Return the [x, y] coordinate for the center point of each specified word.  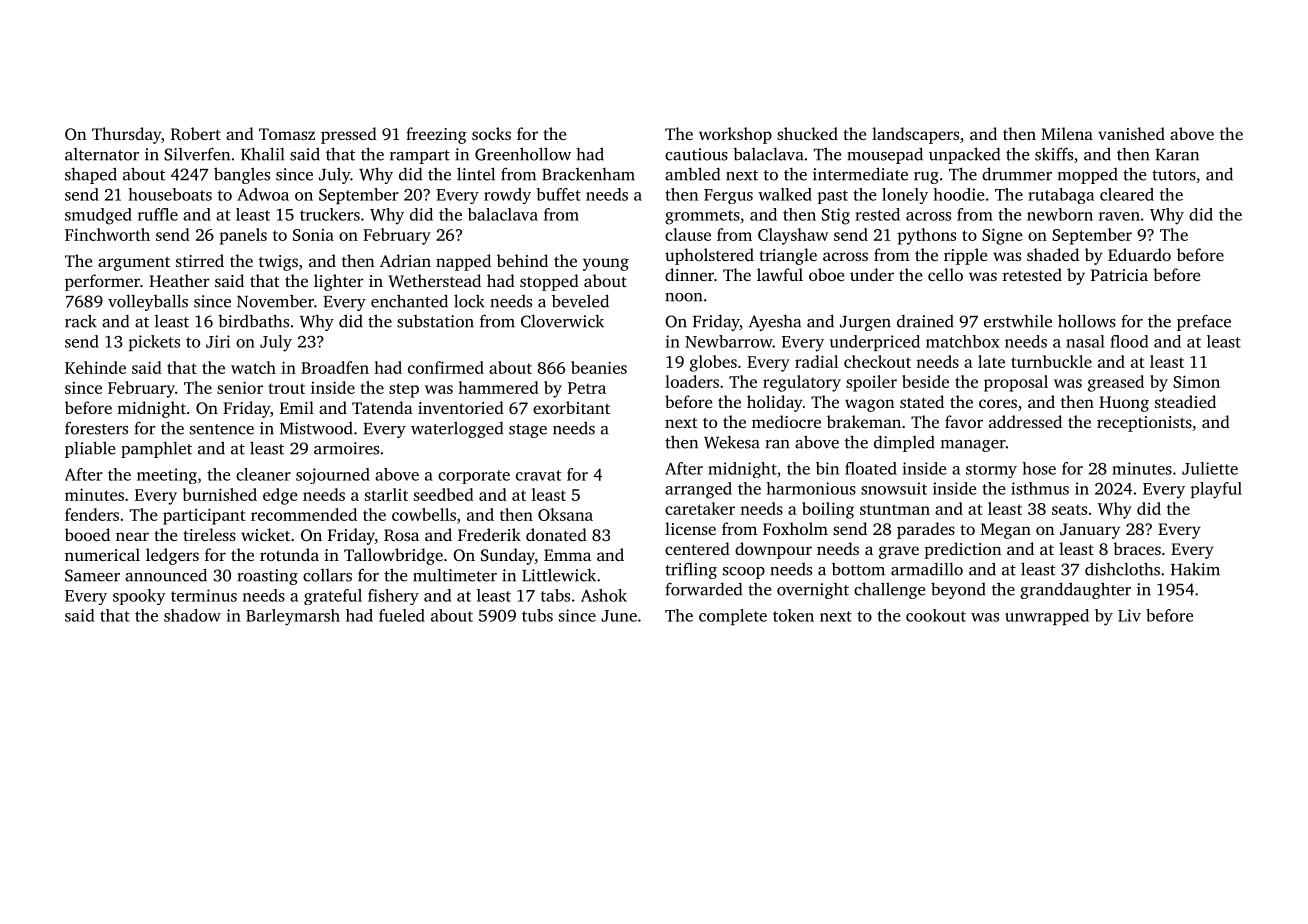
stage [528, 431]
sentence [222, 429]
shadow [192, 615]
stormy [991, 471]
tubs [537, 615]
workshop [735, 135]
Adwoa [263, 194]
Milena [1067, 133]
